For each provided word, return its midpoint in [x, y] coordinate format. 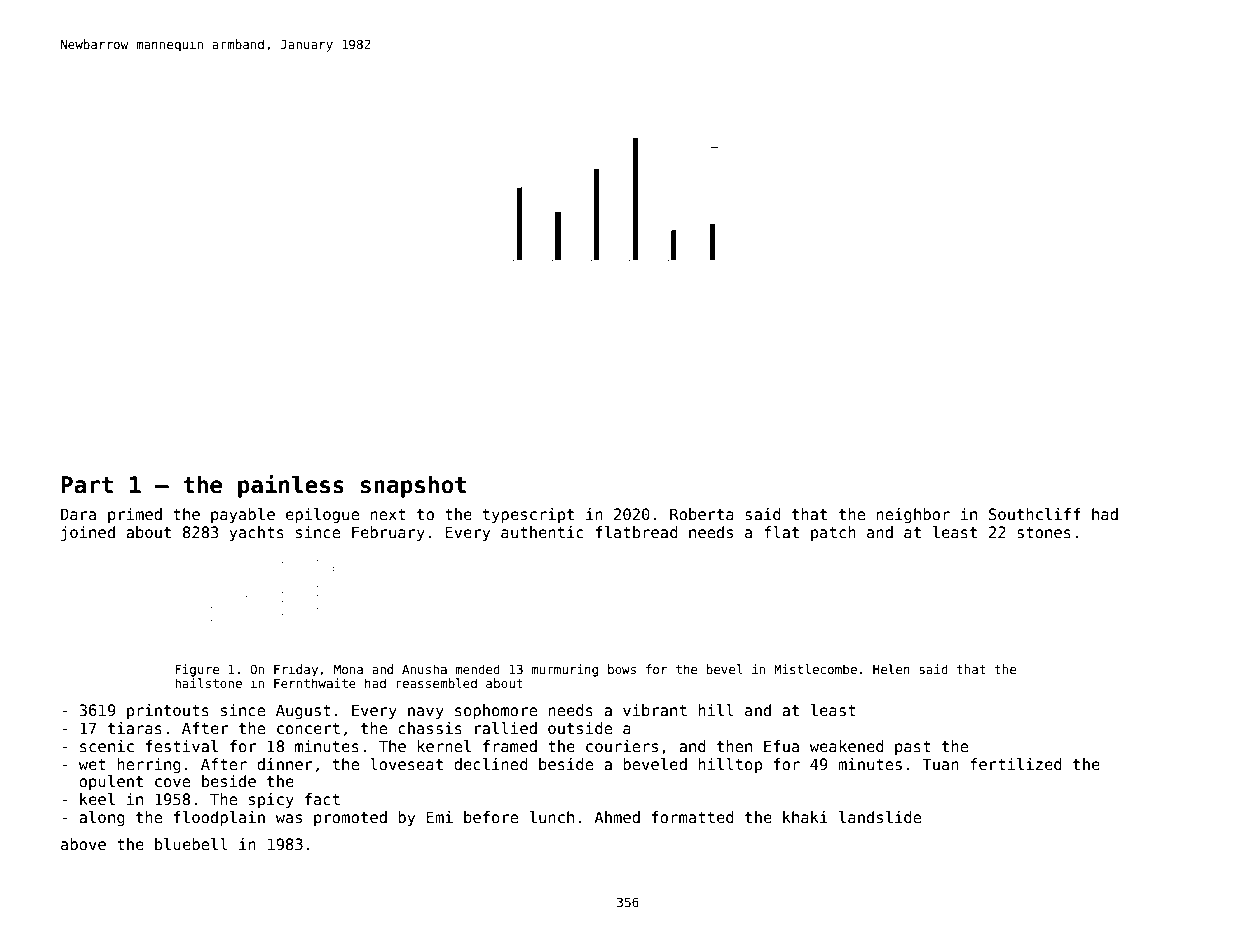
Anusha [424, 669]
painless [291, 486]
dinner [285, 764]
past [913, 748]
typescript [528, 515]
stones [1044, 533]
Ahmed [617, 817]
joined [88, 533]
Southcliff [1035, 514]
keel [97, 799]
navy [426, 713]
